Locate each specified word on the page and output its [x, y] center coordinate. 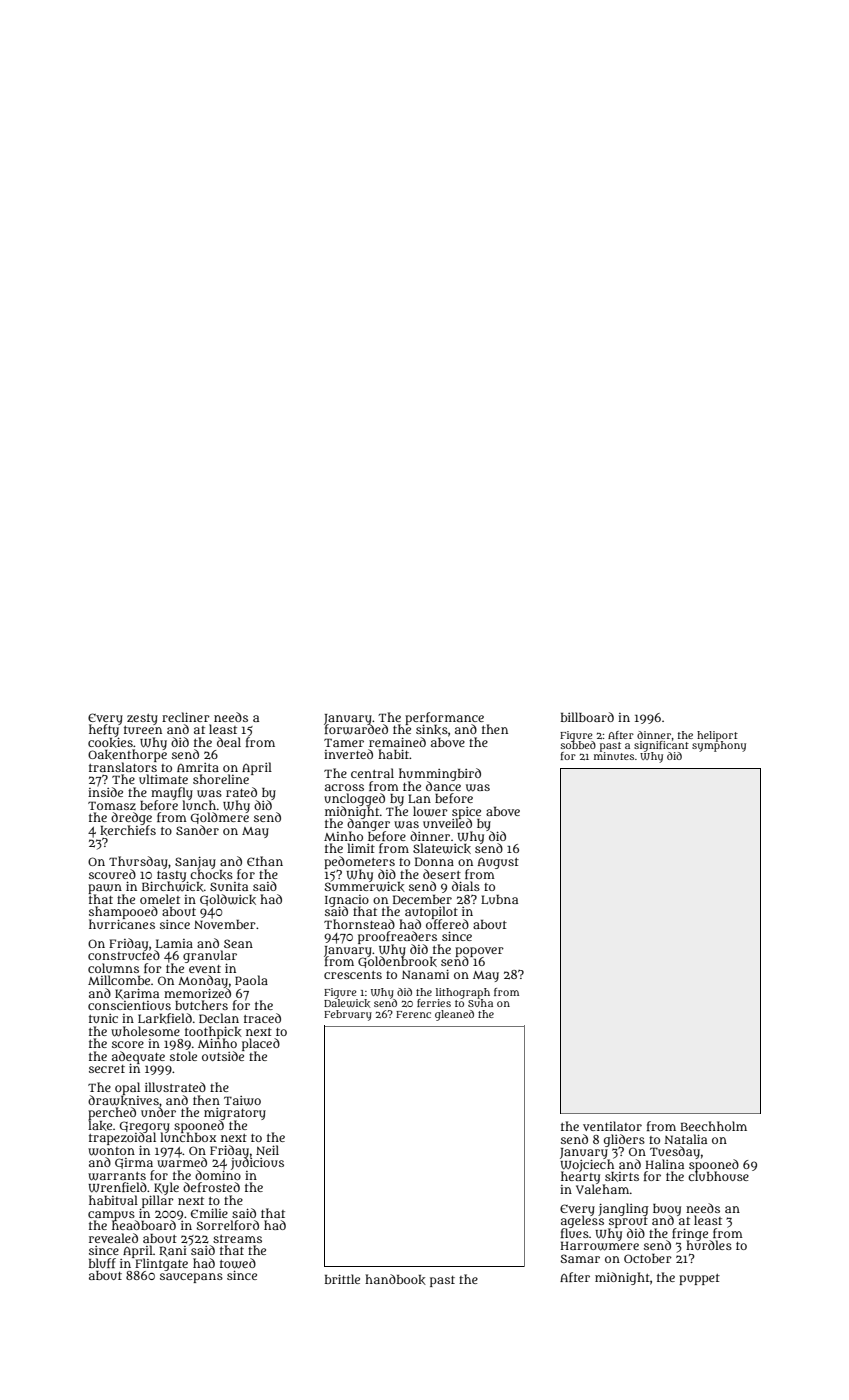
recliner [186, 717]
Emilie [209, 1213]
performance [444, 718]
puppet [699, 1279]
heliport [717, 736]
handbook [395, 1279]
